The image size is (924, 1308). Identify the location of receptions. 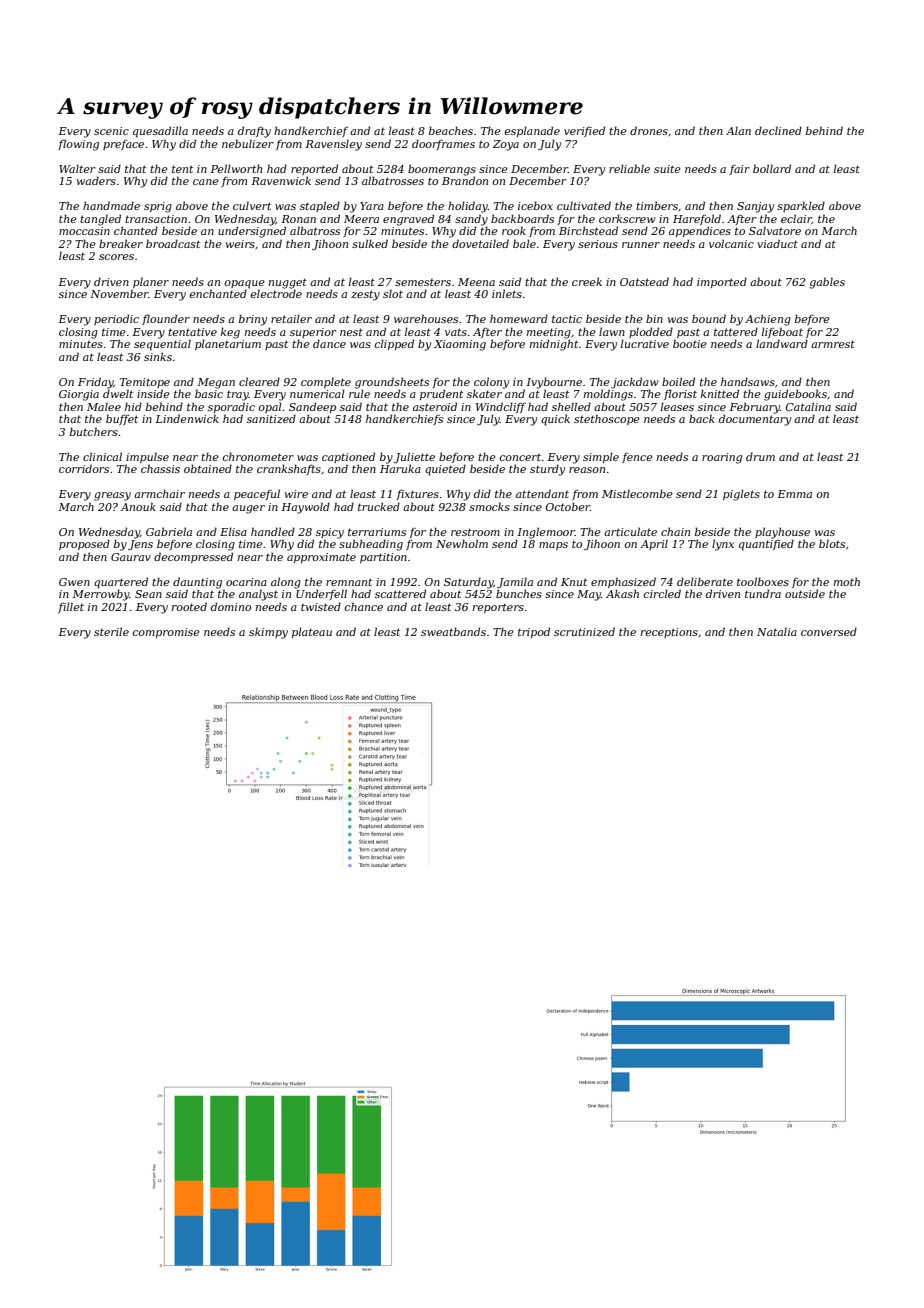
(669, 633).
